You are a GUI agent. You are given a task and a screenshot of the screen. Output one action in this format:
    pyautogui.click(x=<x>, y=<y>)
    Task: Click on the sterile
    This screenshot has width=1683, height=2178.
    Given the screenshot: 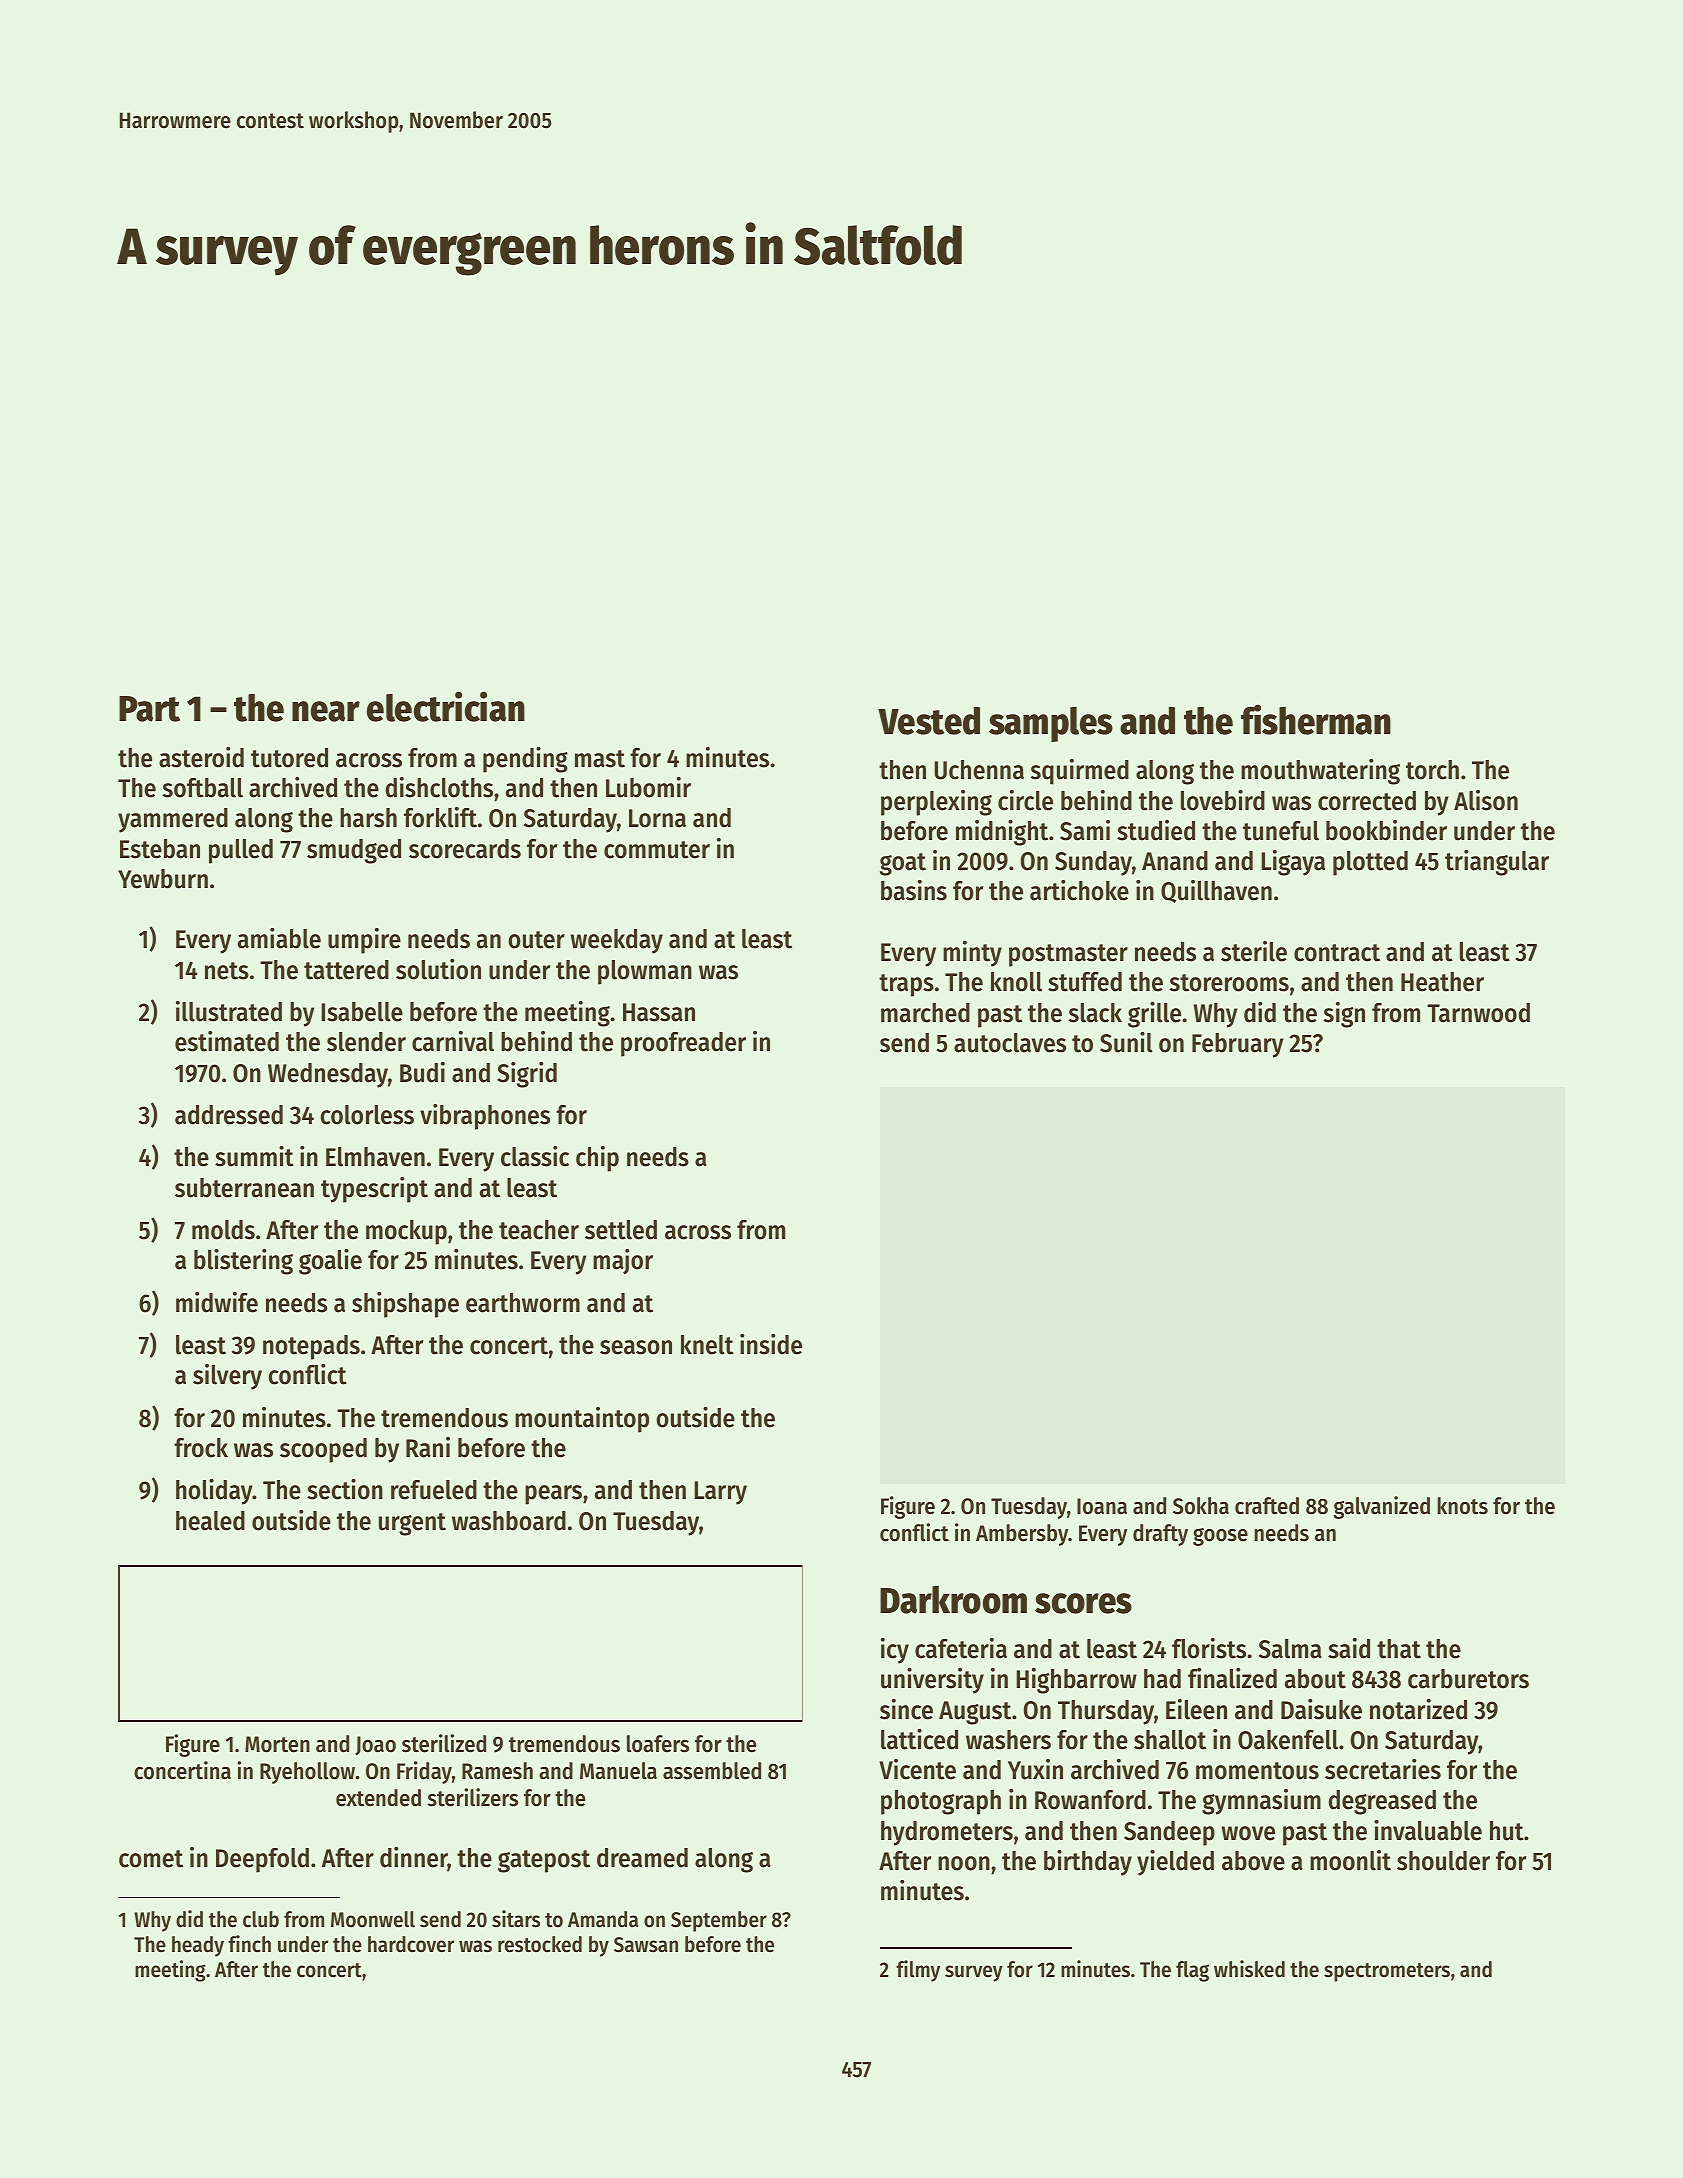 What is the action you would take?
    pyautogui.click(x=1254, y=951)
